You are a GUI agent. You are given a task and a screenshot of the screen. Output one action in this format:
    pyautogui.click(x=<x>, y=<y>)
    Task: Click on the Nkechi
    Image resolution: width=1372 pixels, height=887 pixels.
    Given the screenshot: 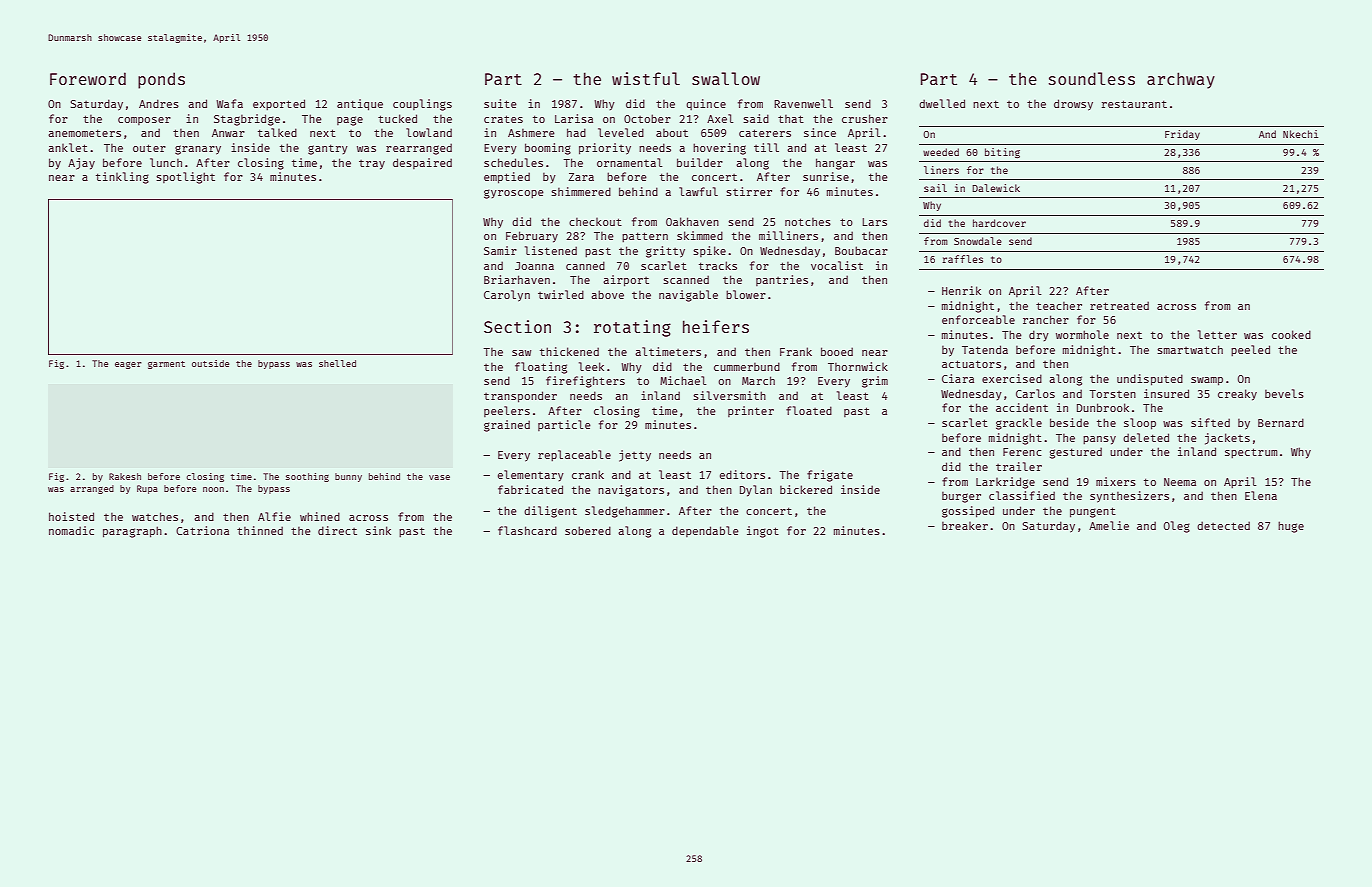 What is the action you would take?
    pyautogui.click(x=1300, y=134)
